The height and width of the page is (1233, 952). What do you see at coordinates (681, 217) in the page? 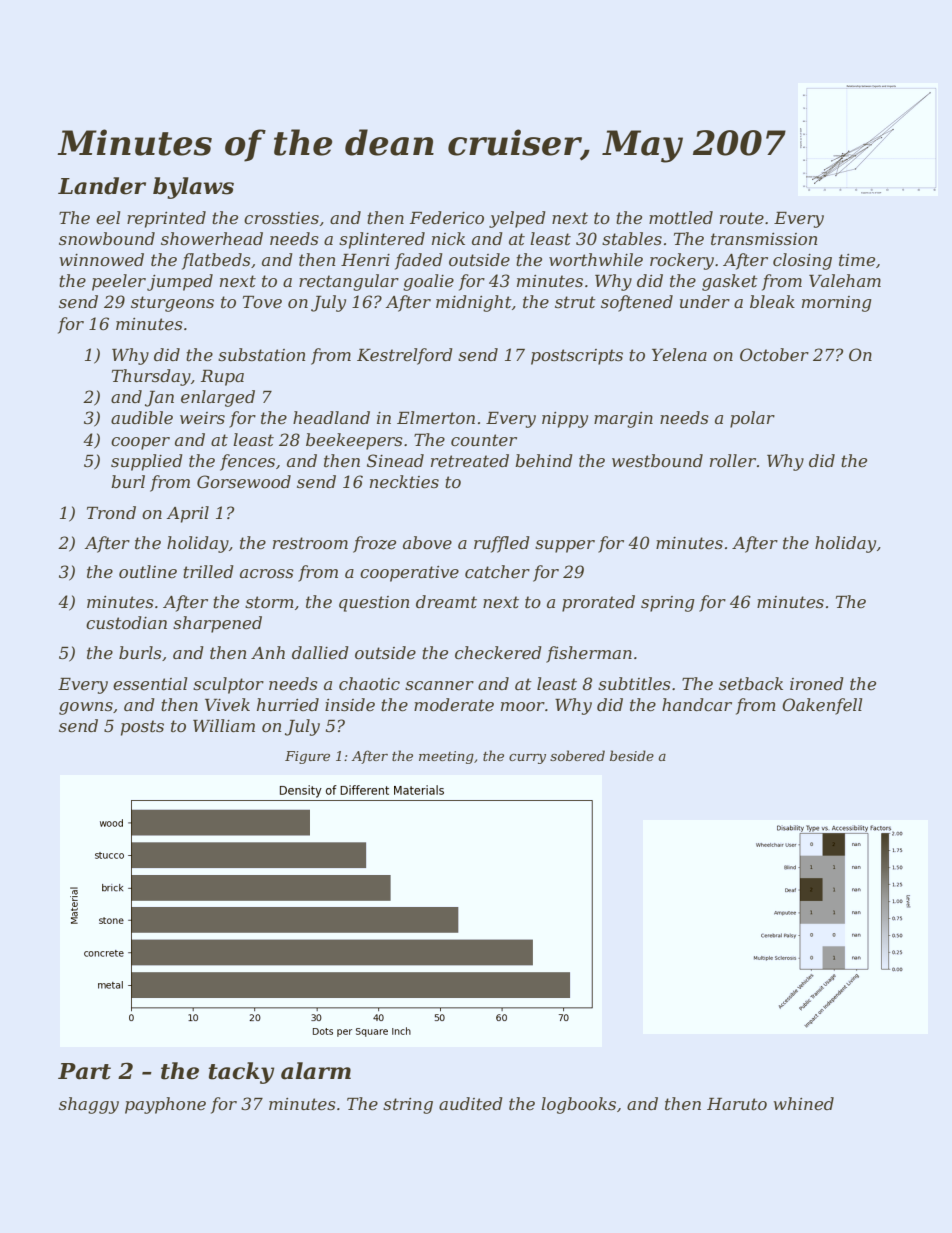
I see `mottled` at bounding box center [681, 217].
